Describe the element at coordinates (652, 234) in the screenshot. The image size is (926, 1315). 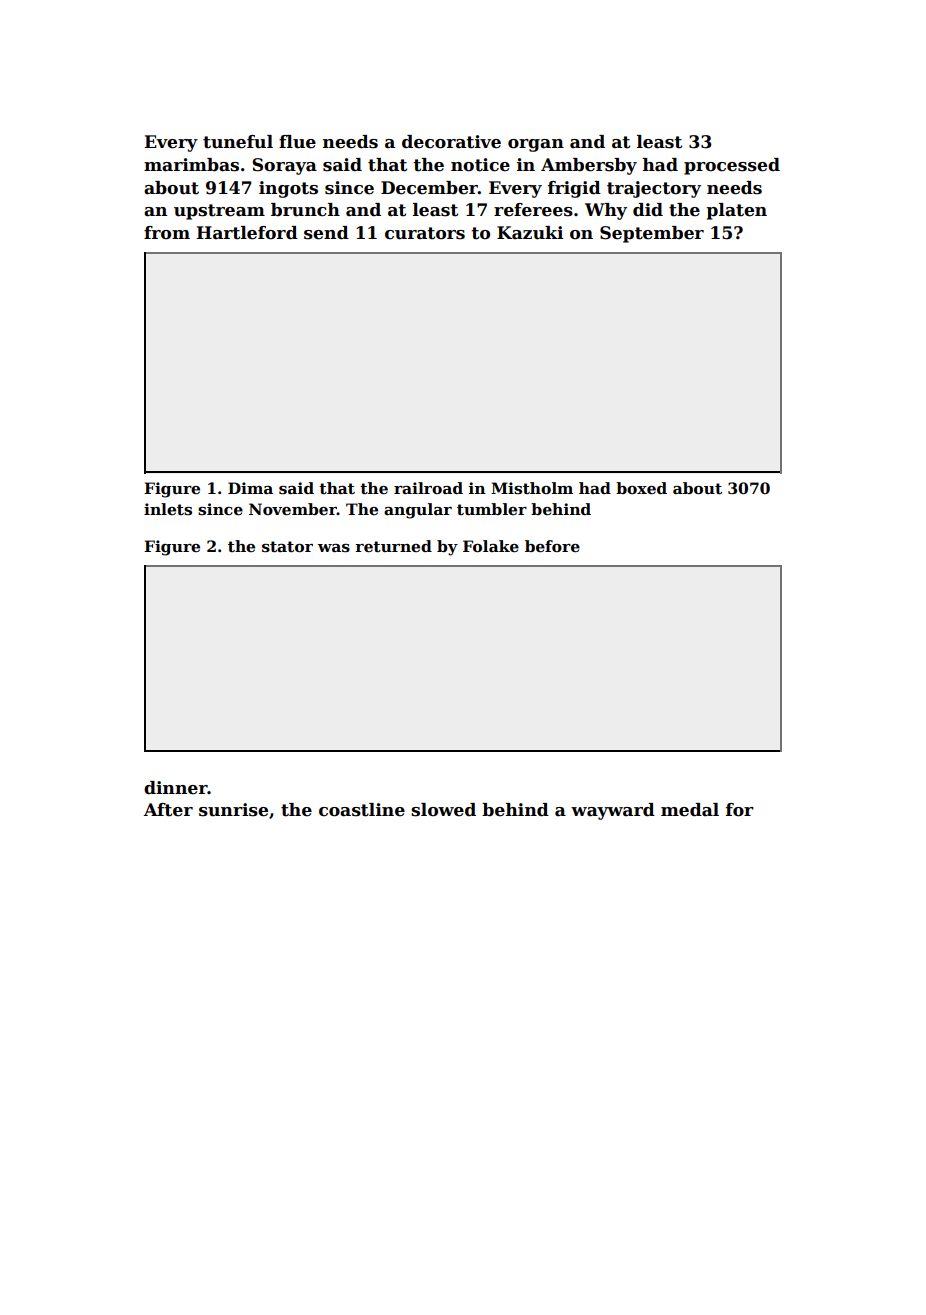
I see `September` at that location.
